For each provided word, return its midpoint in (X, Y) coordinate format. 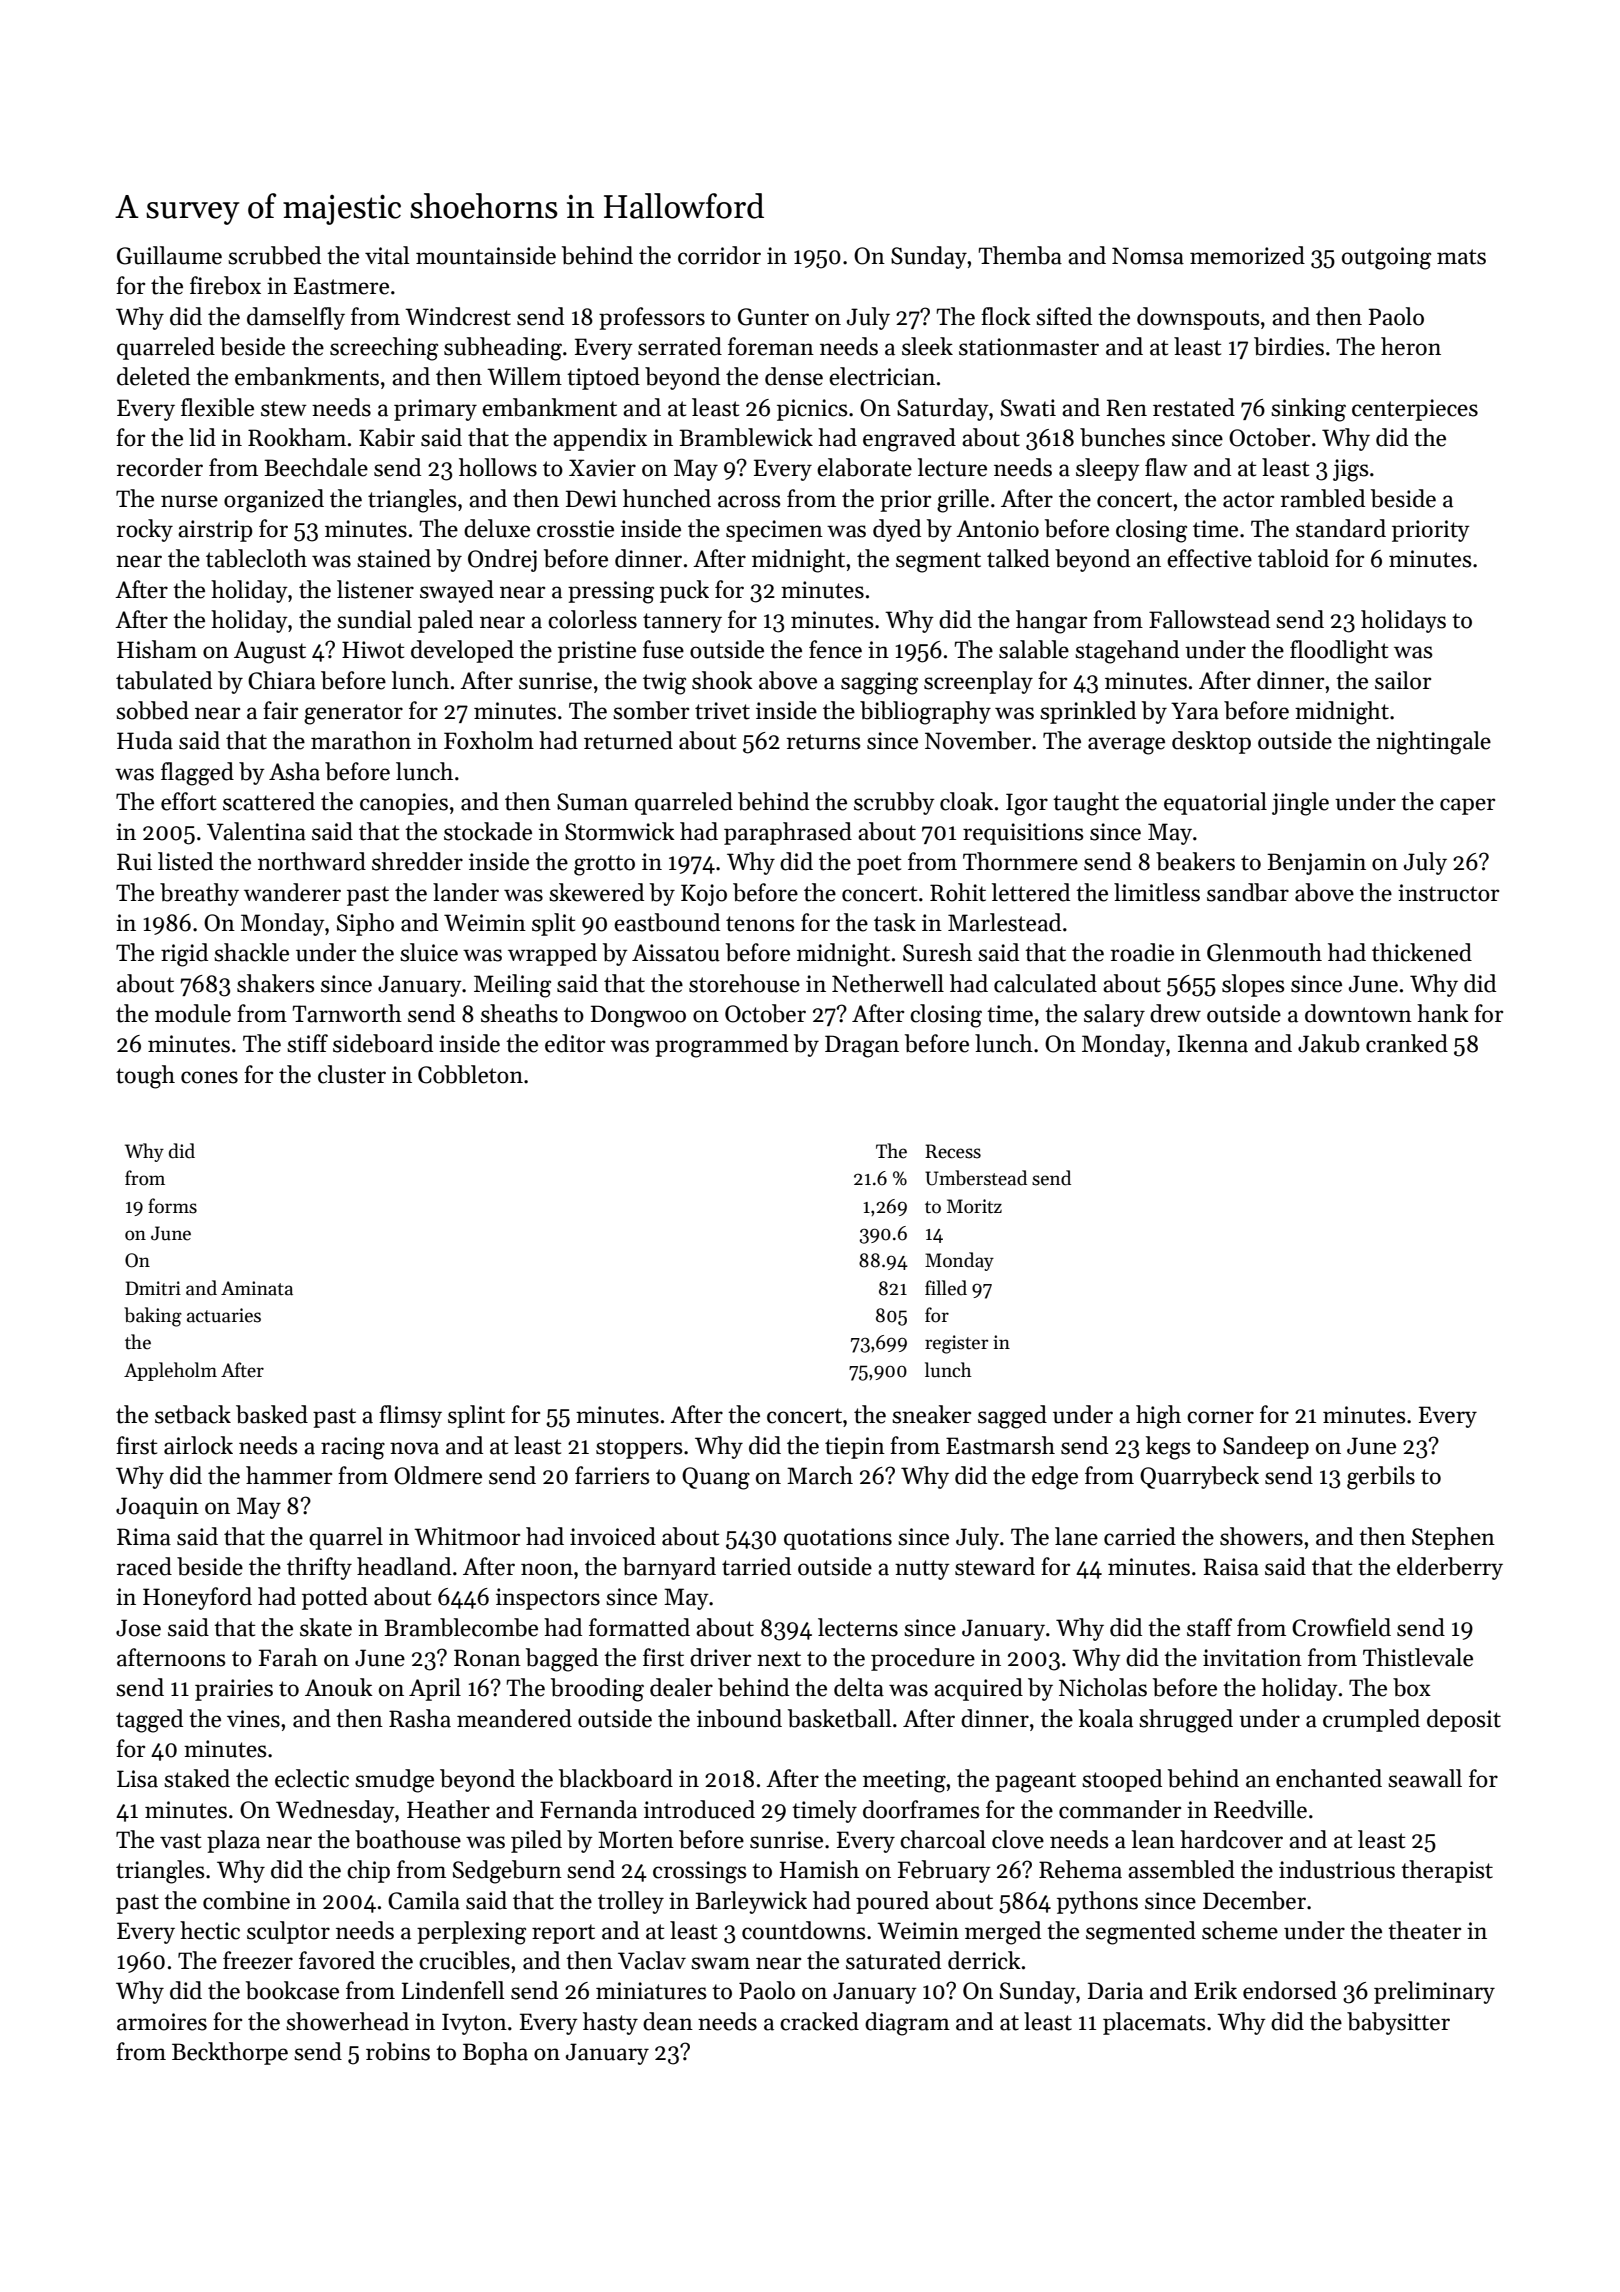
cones (209, 1077)
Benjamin (1316, 864)
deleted (153, 376)
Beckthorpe (230, 2053)
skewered (596, 892)
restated (1194, 407)
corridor (719, 255)
